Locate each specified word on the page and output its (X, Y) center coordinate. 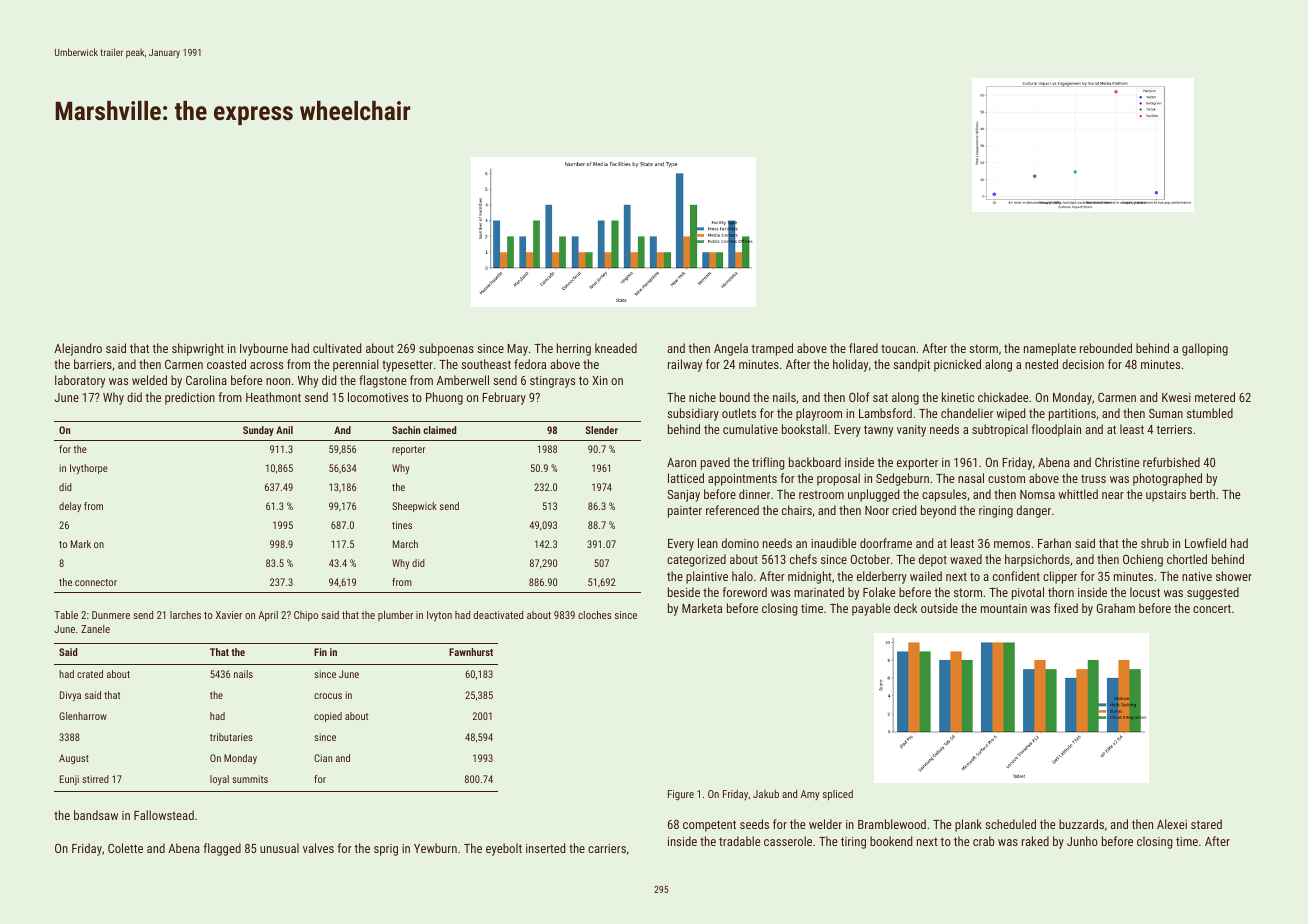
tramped (772, 349)
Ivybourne (264, 349)
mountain (1004, 608)
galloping (1205, 349)
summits (250, 779)
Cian (323, 758)
